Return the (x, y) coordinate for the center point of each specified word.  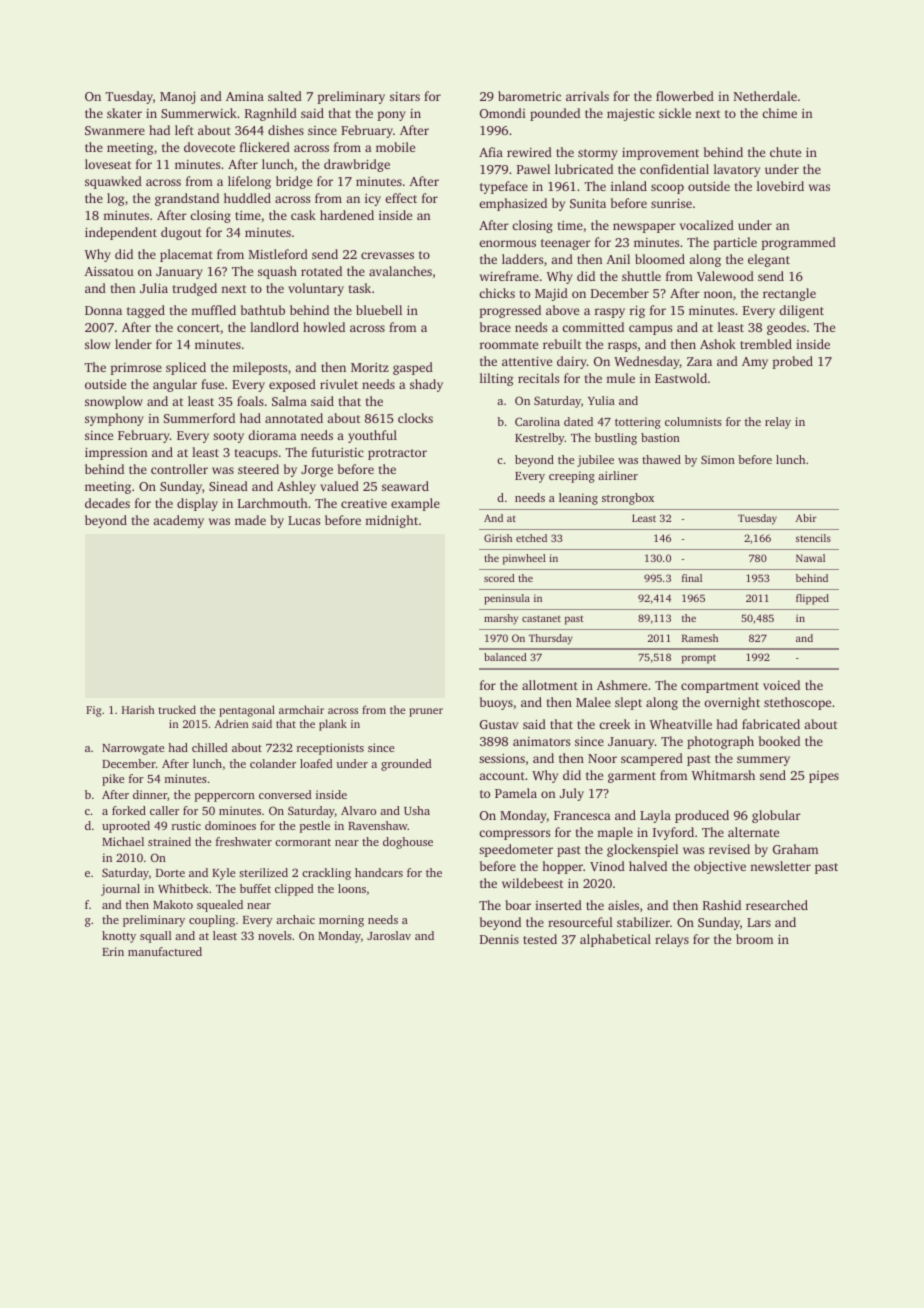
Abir (806, 518)
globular (776, 816)
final (692, 578)
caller (164, 810)
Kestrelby (540, 439)
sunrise (671, 203)
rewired (529, 152)
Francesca (582, 815)
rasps (622, 347)
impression (116, 454)
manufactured (165, 951)
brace (495, 327)
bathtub (263, 310)
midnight (391, 521)
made (250, 520)
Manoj (177, 98)
